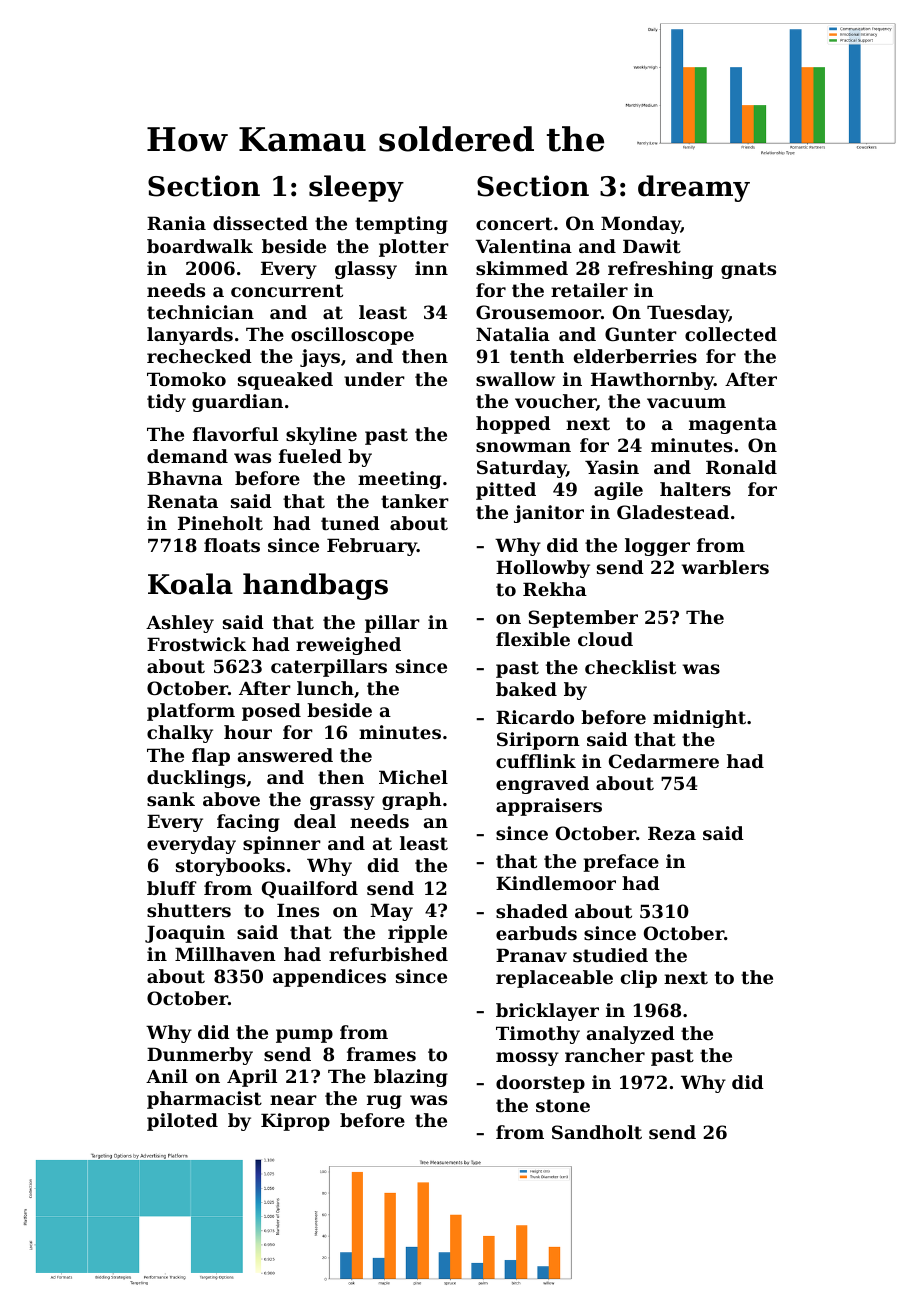 The height and width of the screenshot is (1311, 924). What do you see at coordinates (182, 501) in the screenshot?
I see `Renata` at bounding box center [182, 501].
